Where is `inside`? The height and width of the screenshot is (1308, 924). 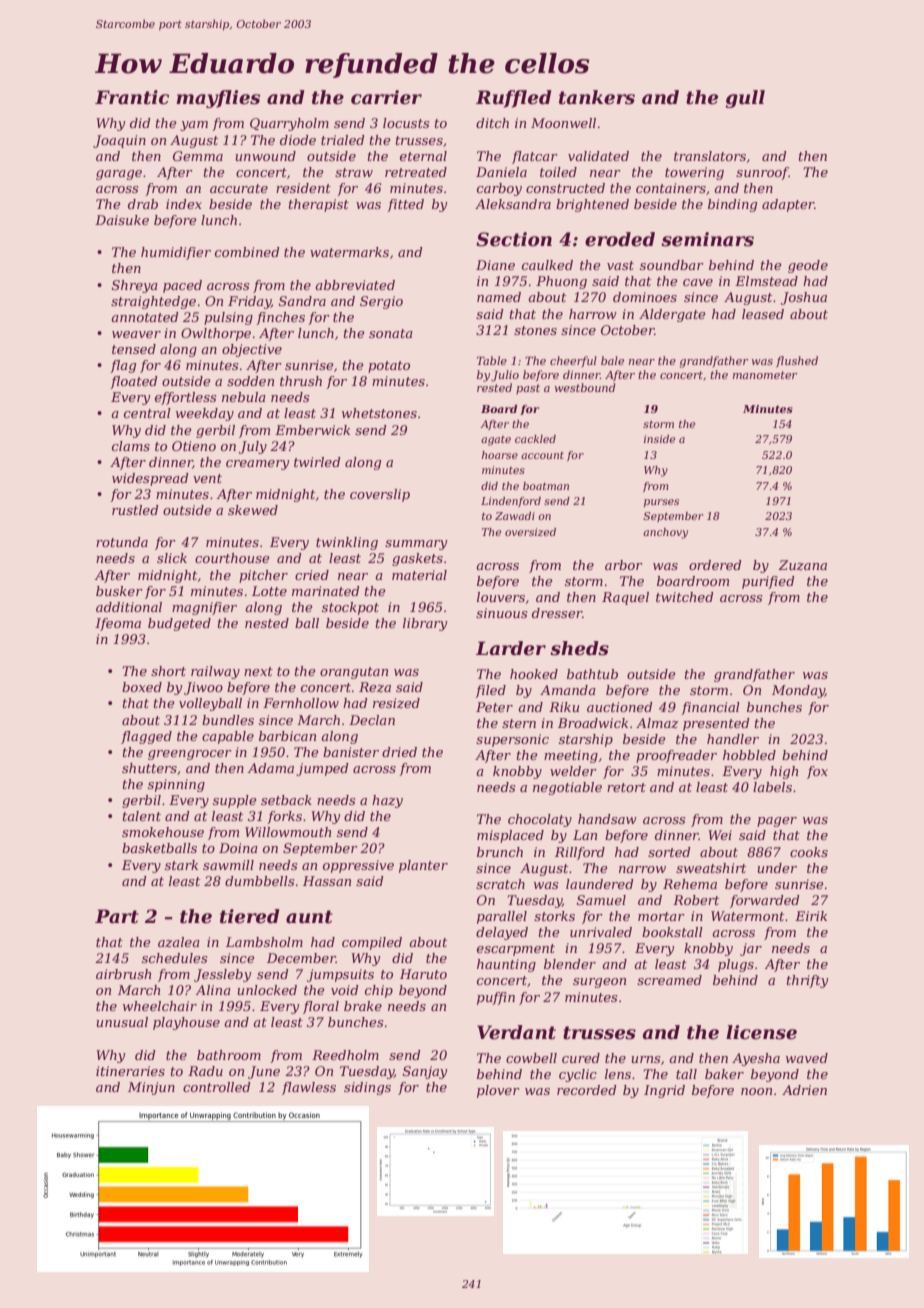 inside is located at coordinates (659, 439).
